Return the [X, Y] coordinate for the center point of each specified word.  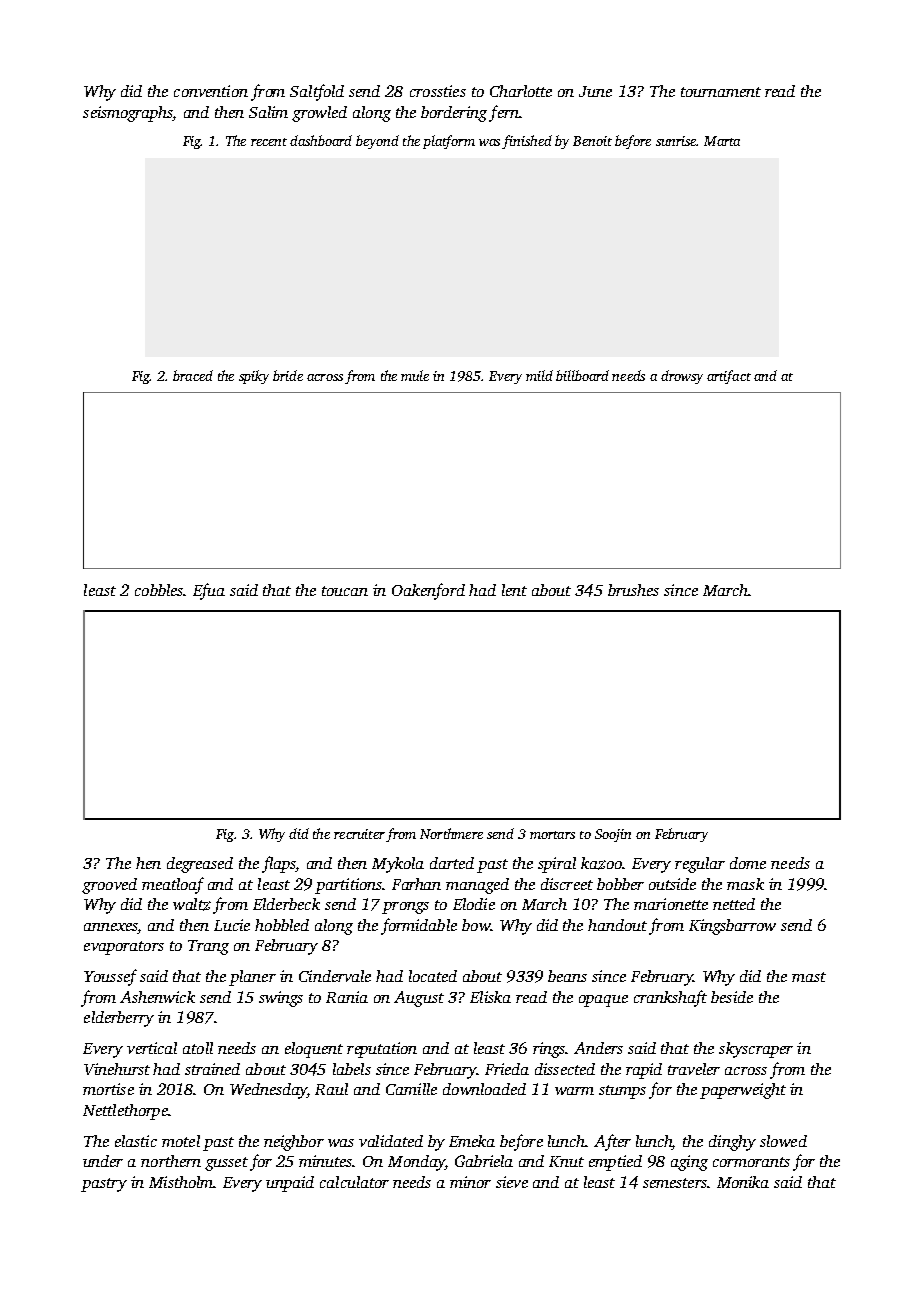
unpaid [290, 1184]
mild [539, 375]
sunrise [676, 141]
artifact [729, 377]
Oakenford [428, 591]
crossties [438, 91]
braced [193, 375]
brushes [633, 590]
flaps [279, 864]
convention [211, 91]
